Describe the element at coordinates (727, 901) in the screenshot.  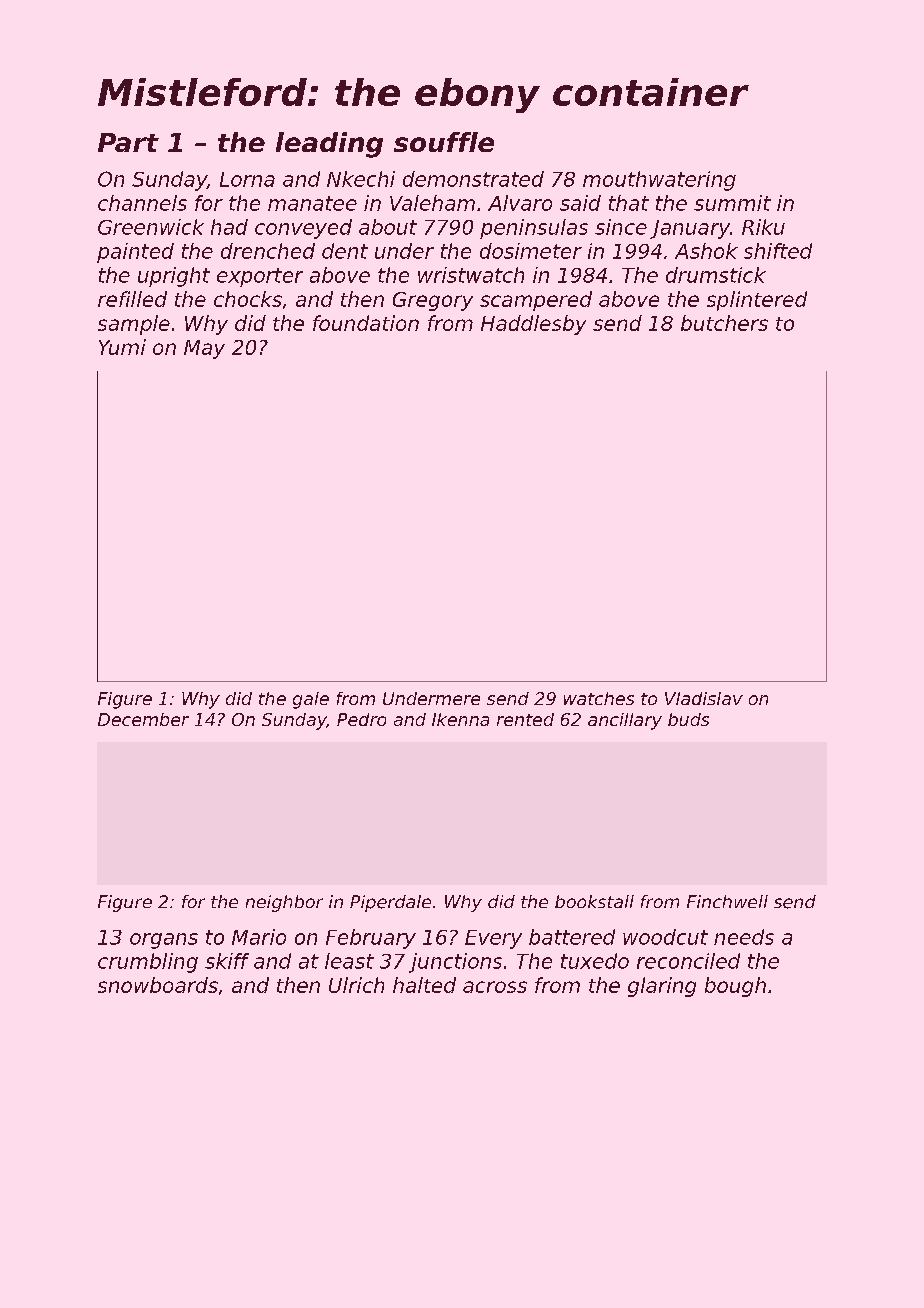
I see `Finchwell` at that location.
